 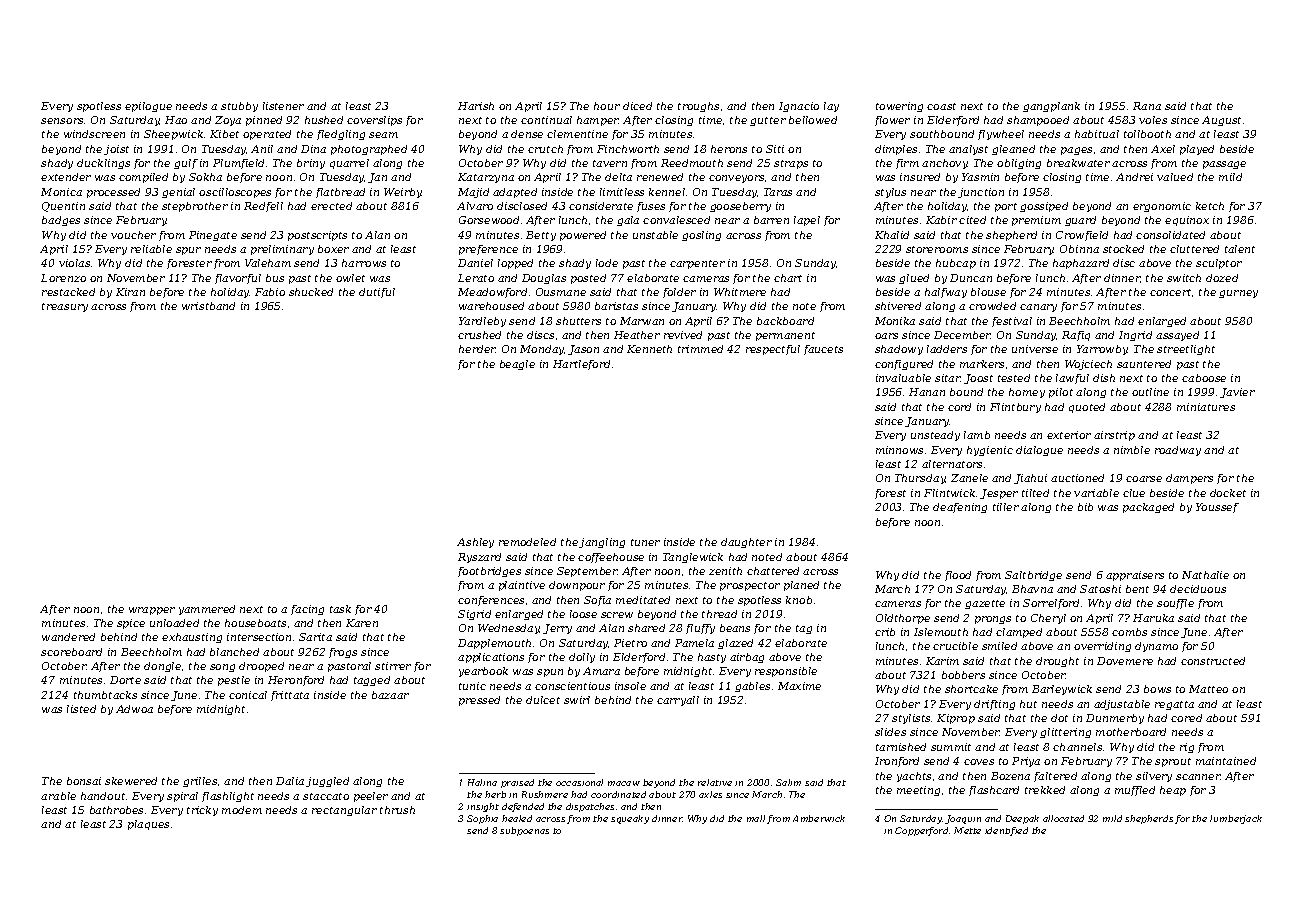 What do you see at coordinates (896, 150) in the screenshot?
I see `dimples` at bounding box center [896, 150].
